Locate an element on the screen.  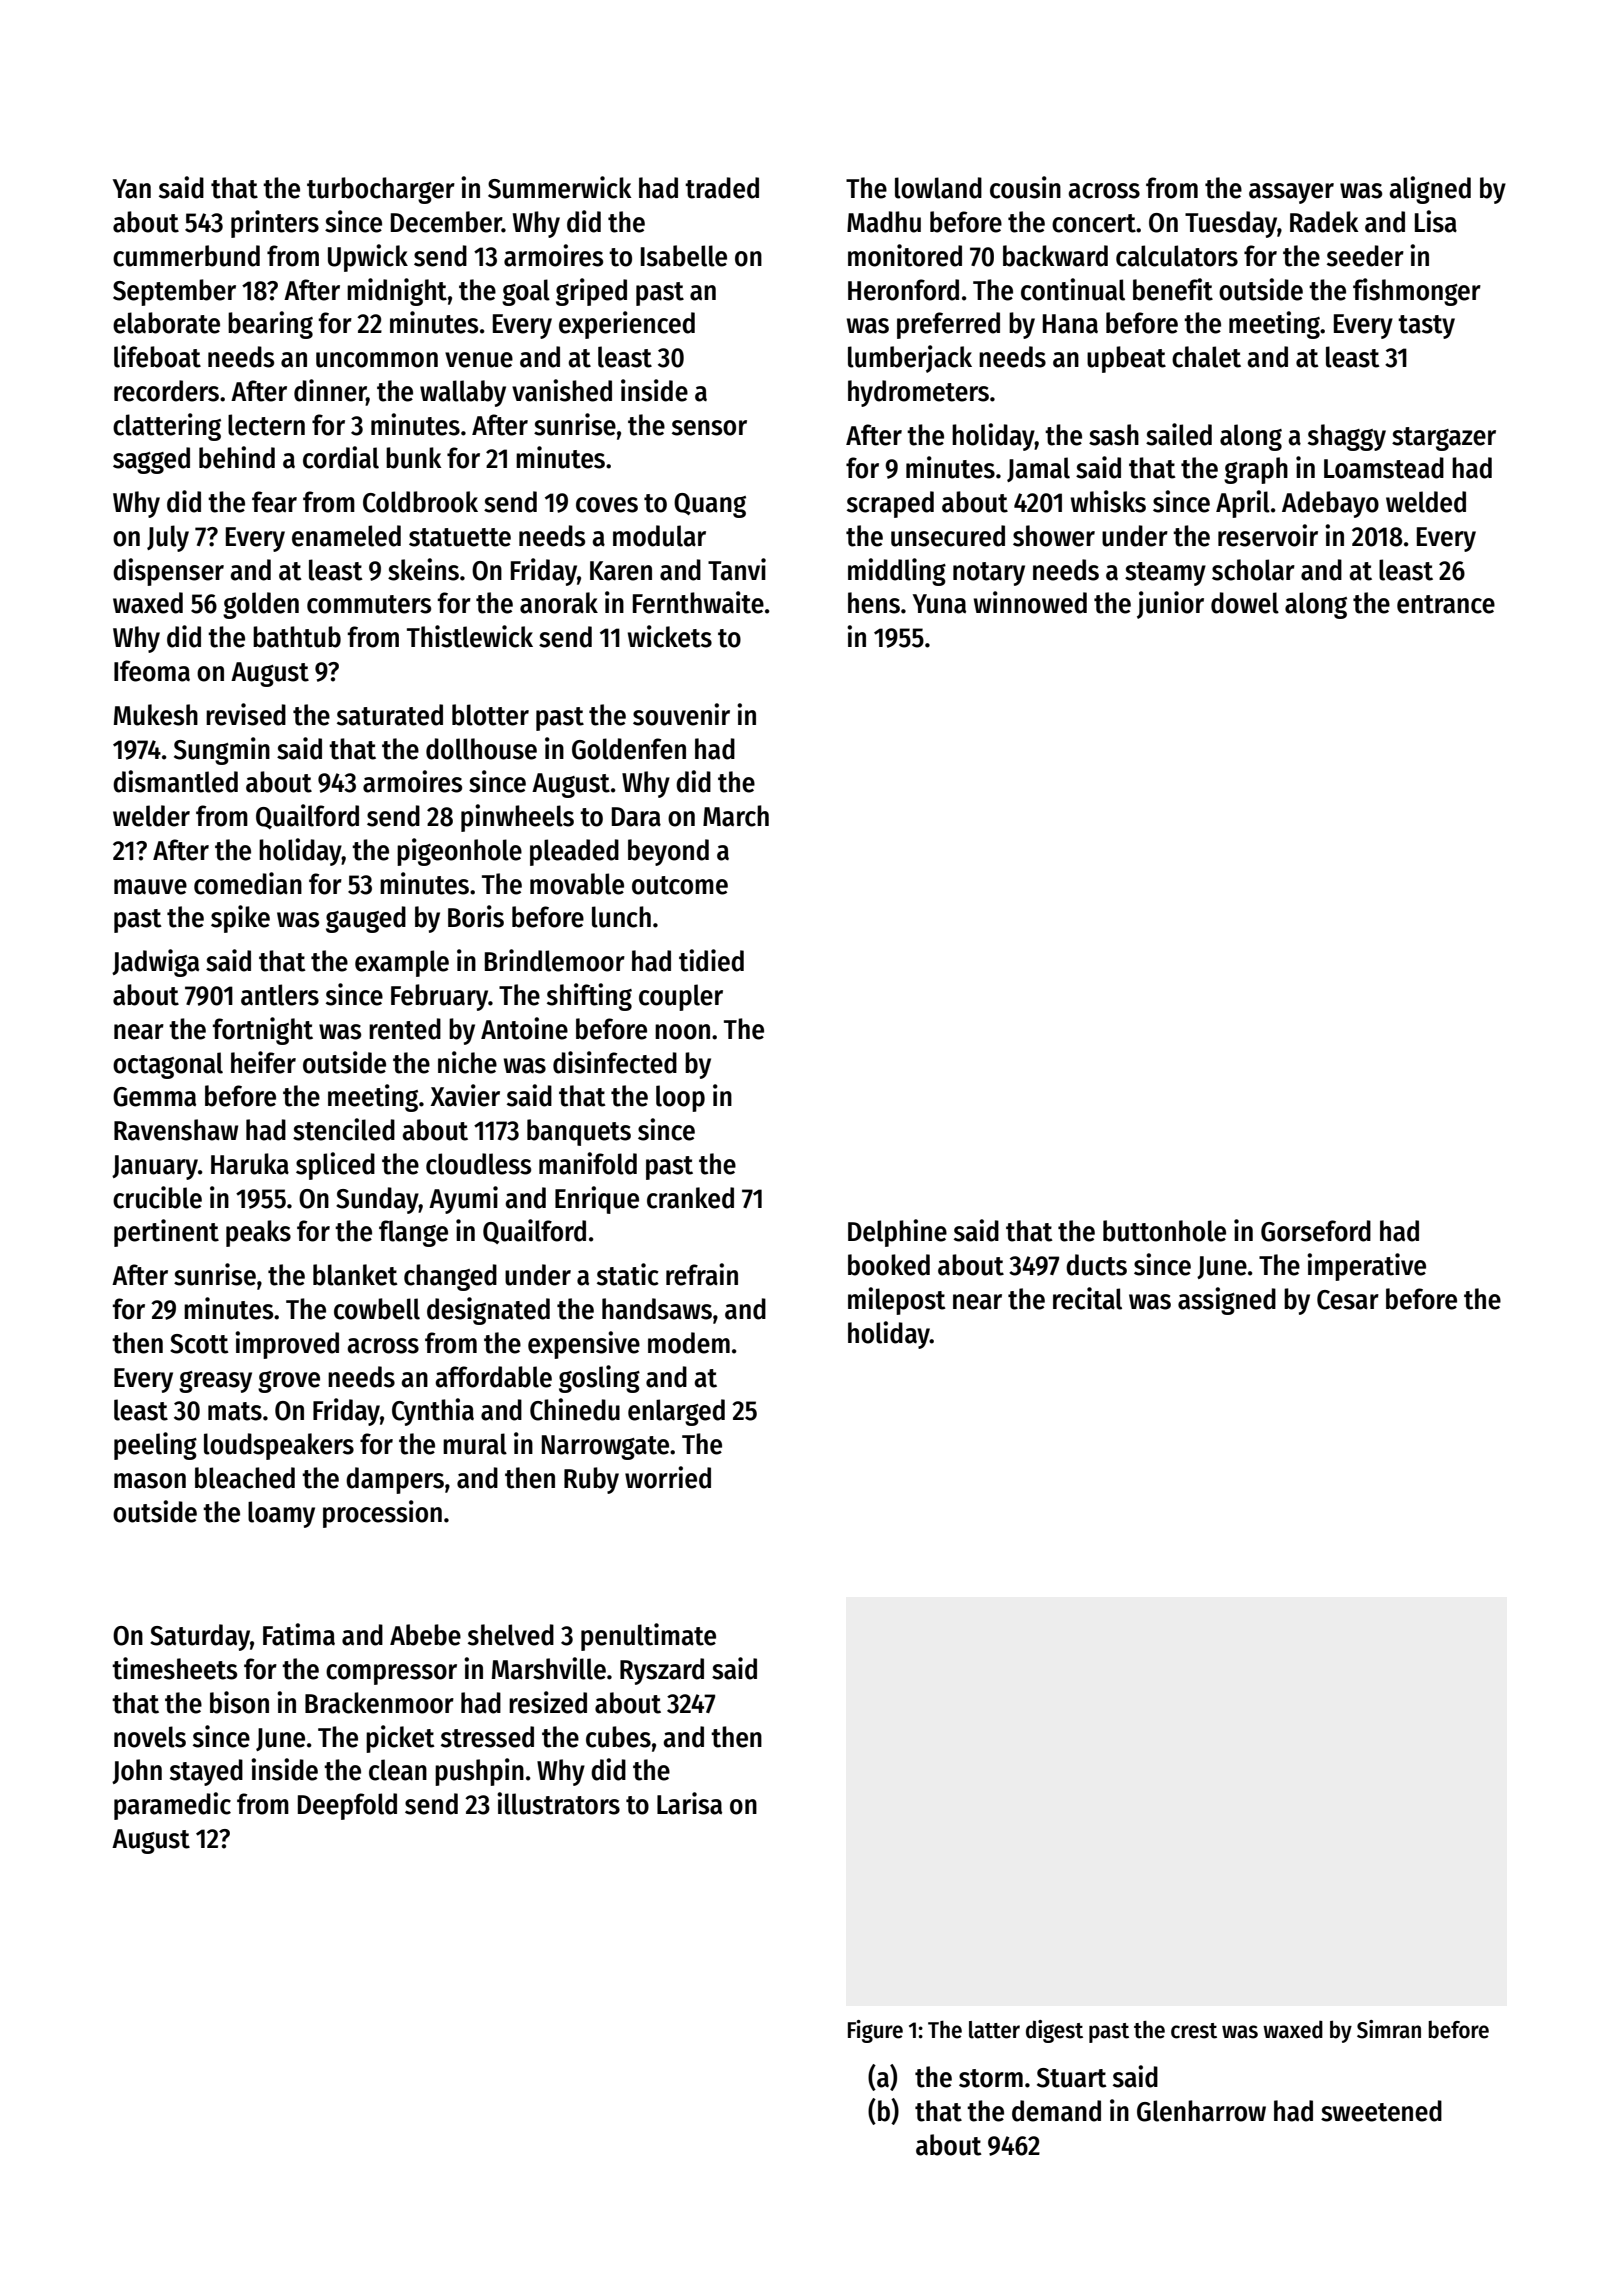
continual is located at coordinates (1073, 289).
